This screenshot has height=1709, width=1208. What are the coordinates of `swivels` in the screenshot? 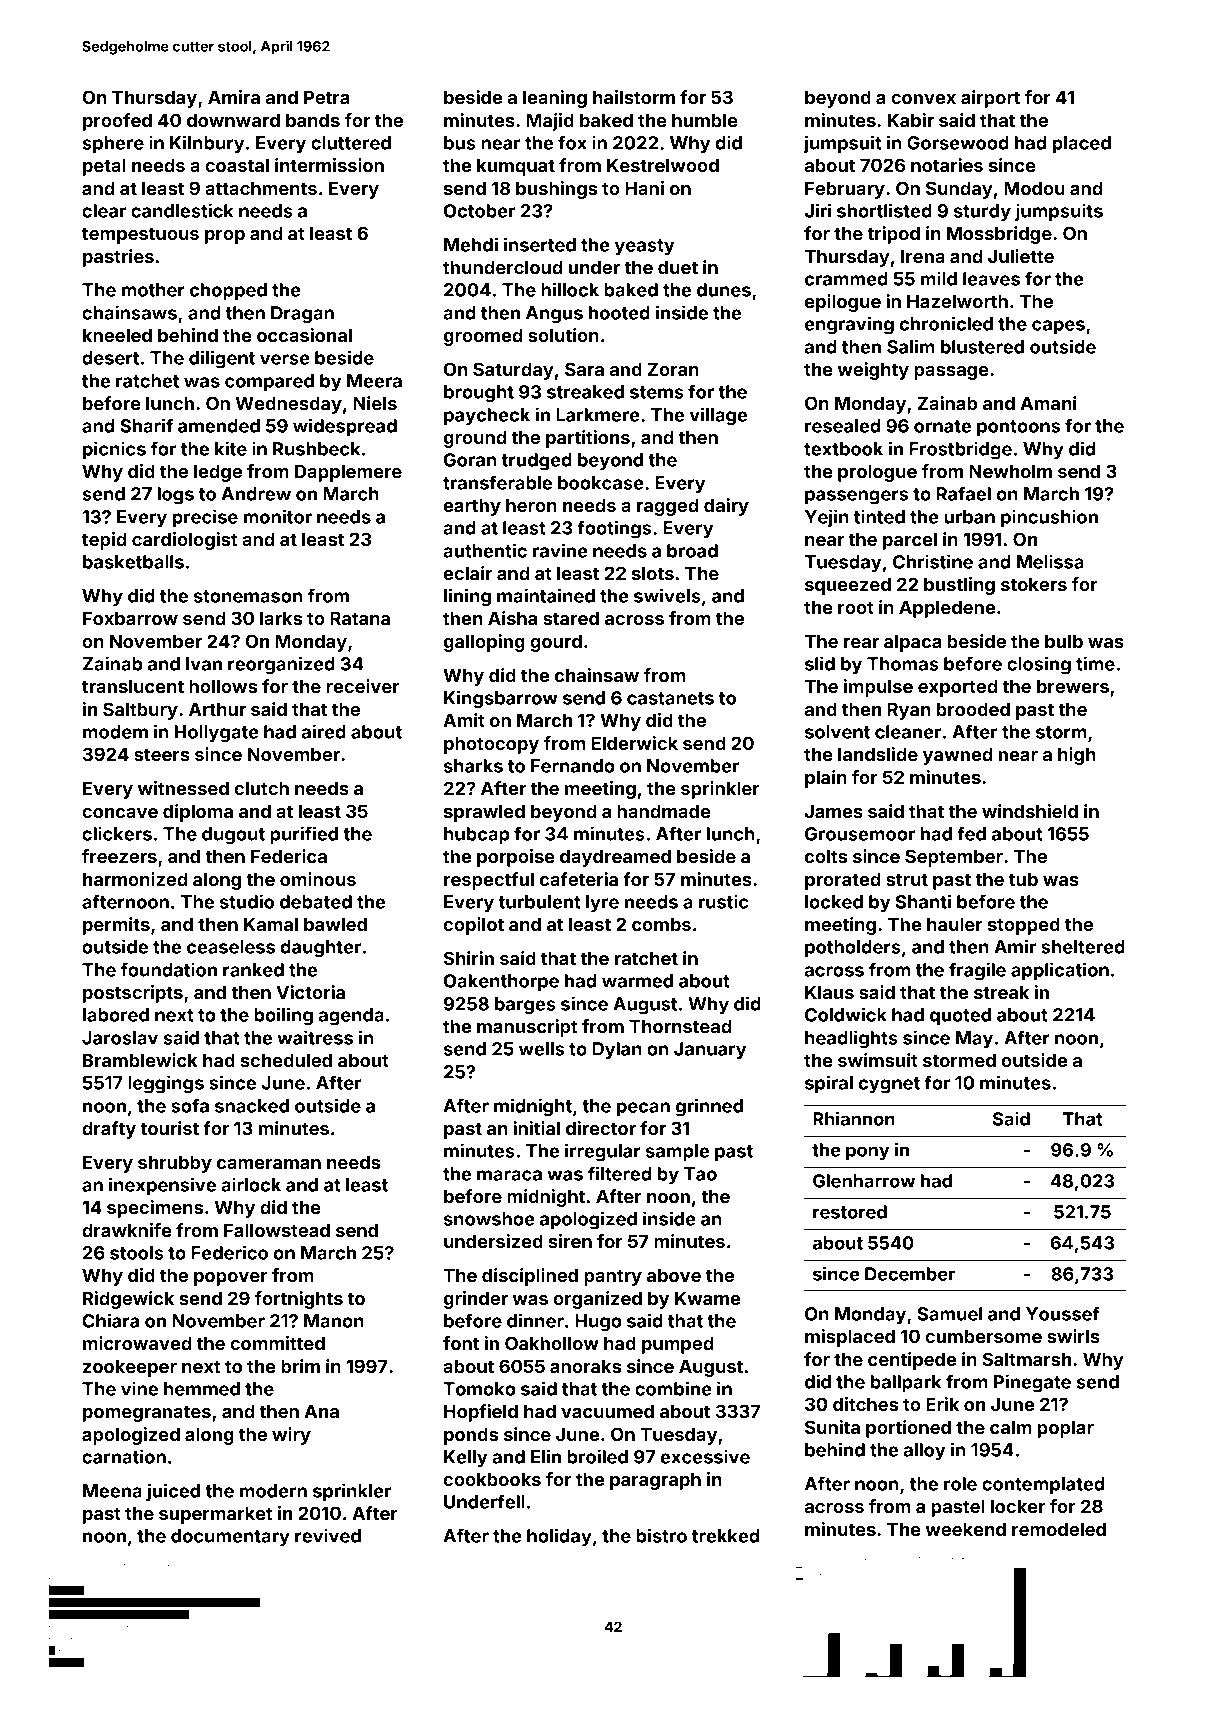 It's located at (667, 595).
